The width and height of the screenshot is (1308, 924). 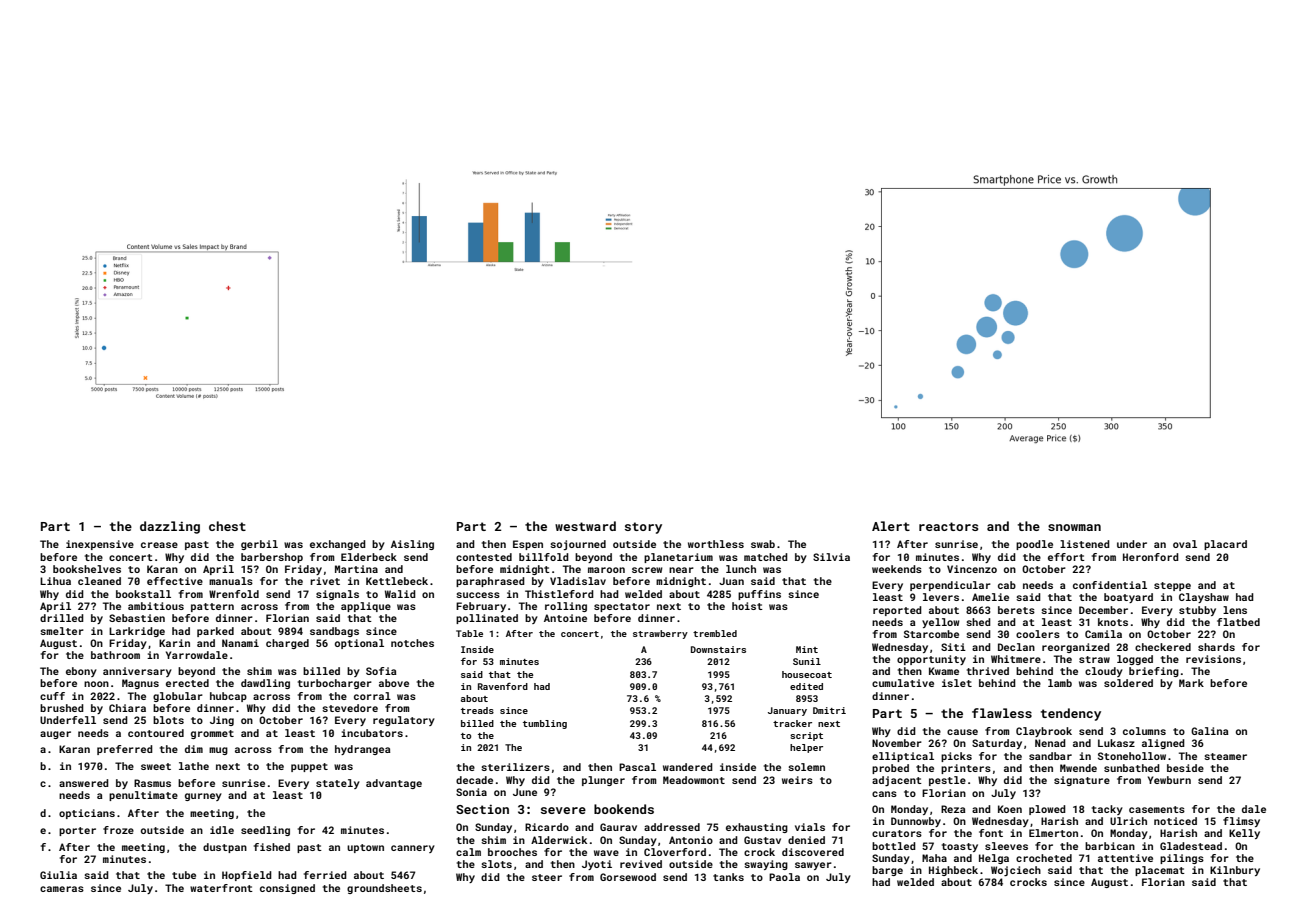 I want to click on Vincenzo, so click(x=972, y=569).
